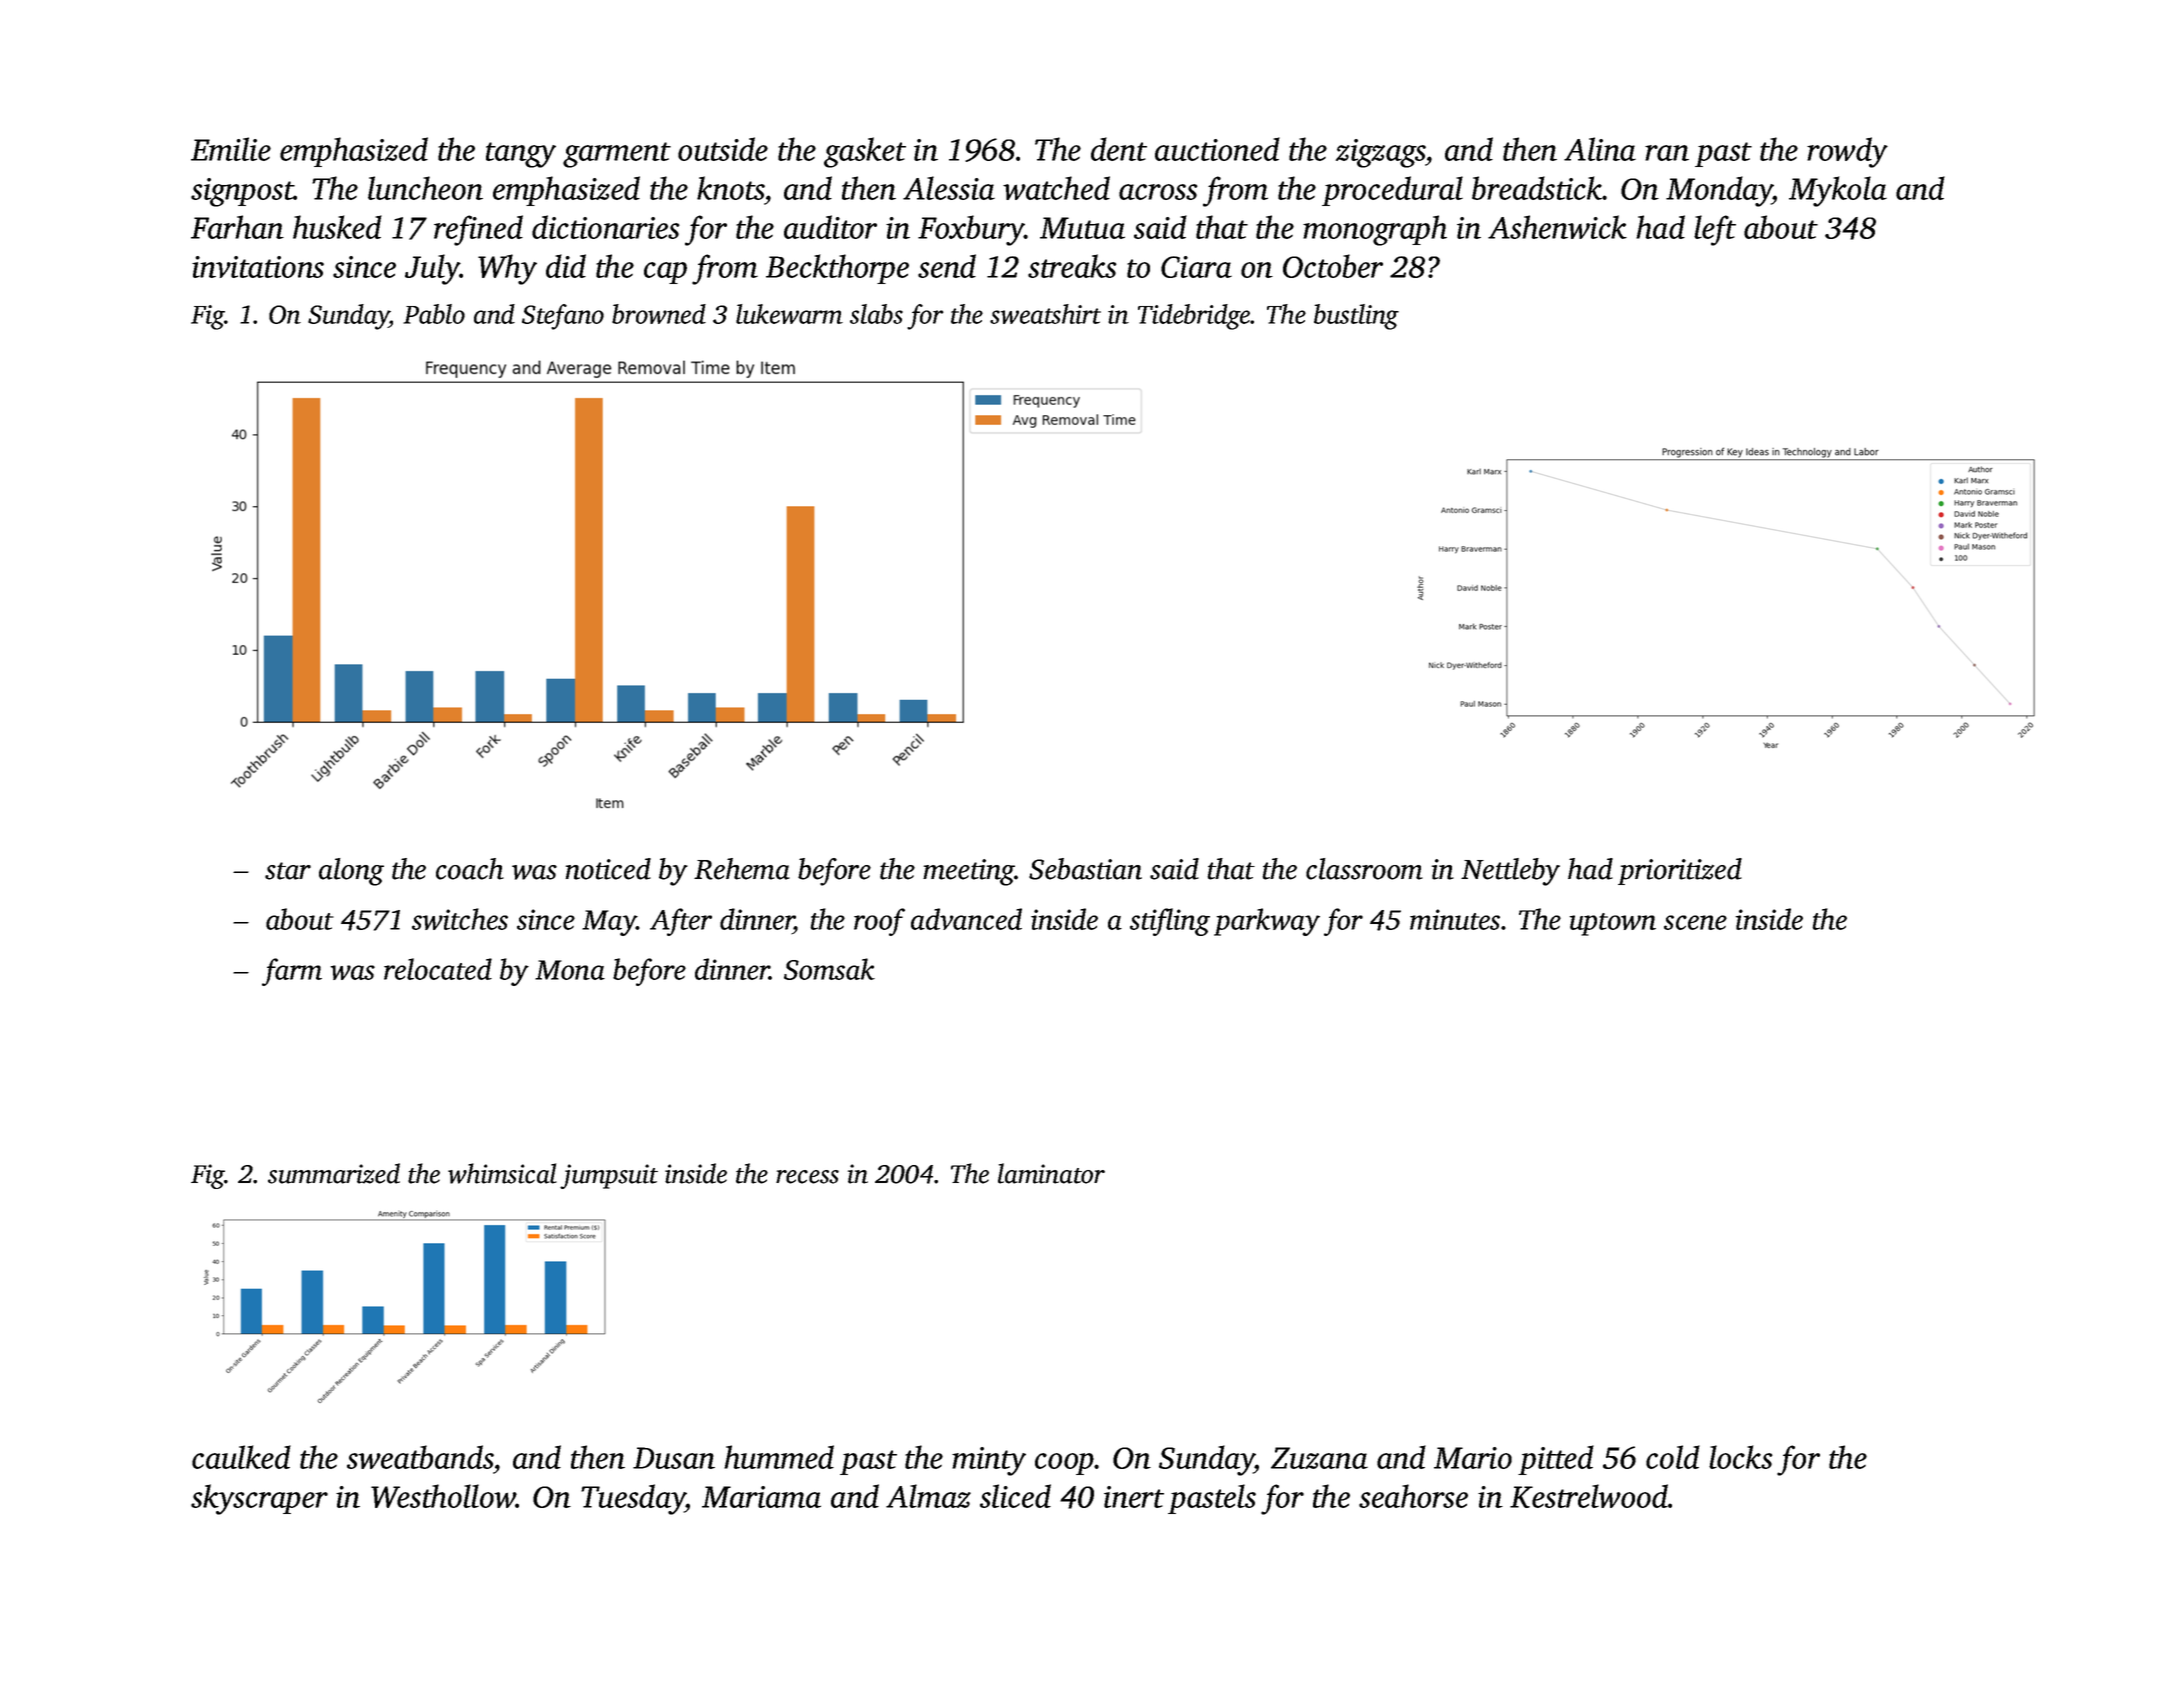  I want to click on scene, so click(1695, 922).
